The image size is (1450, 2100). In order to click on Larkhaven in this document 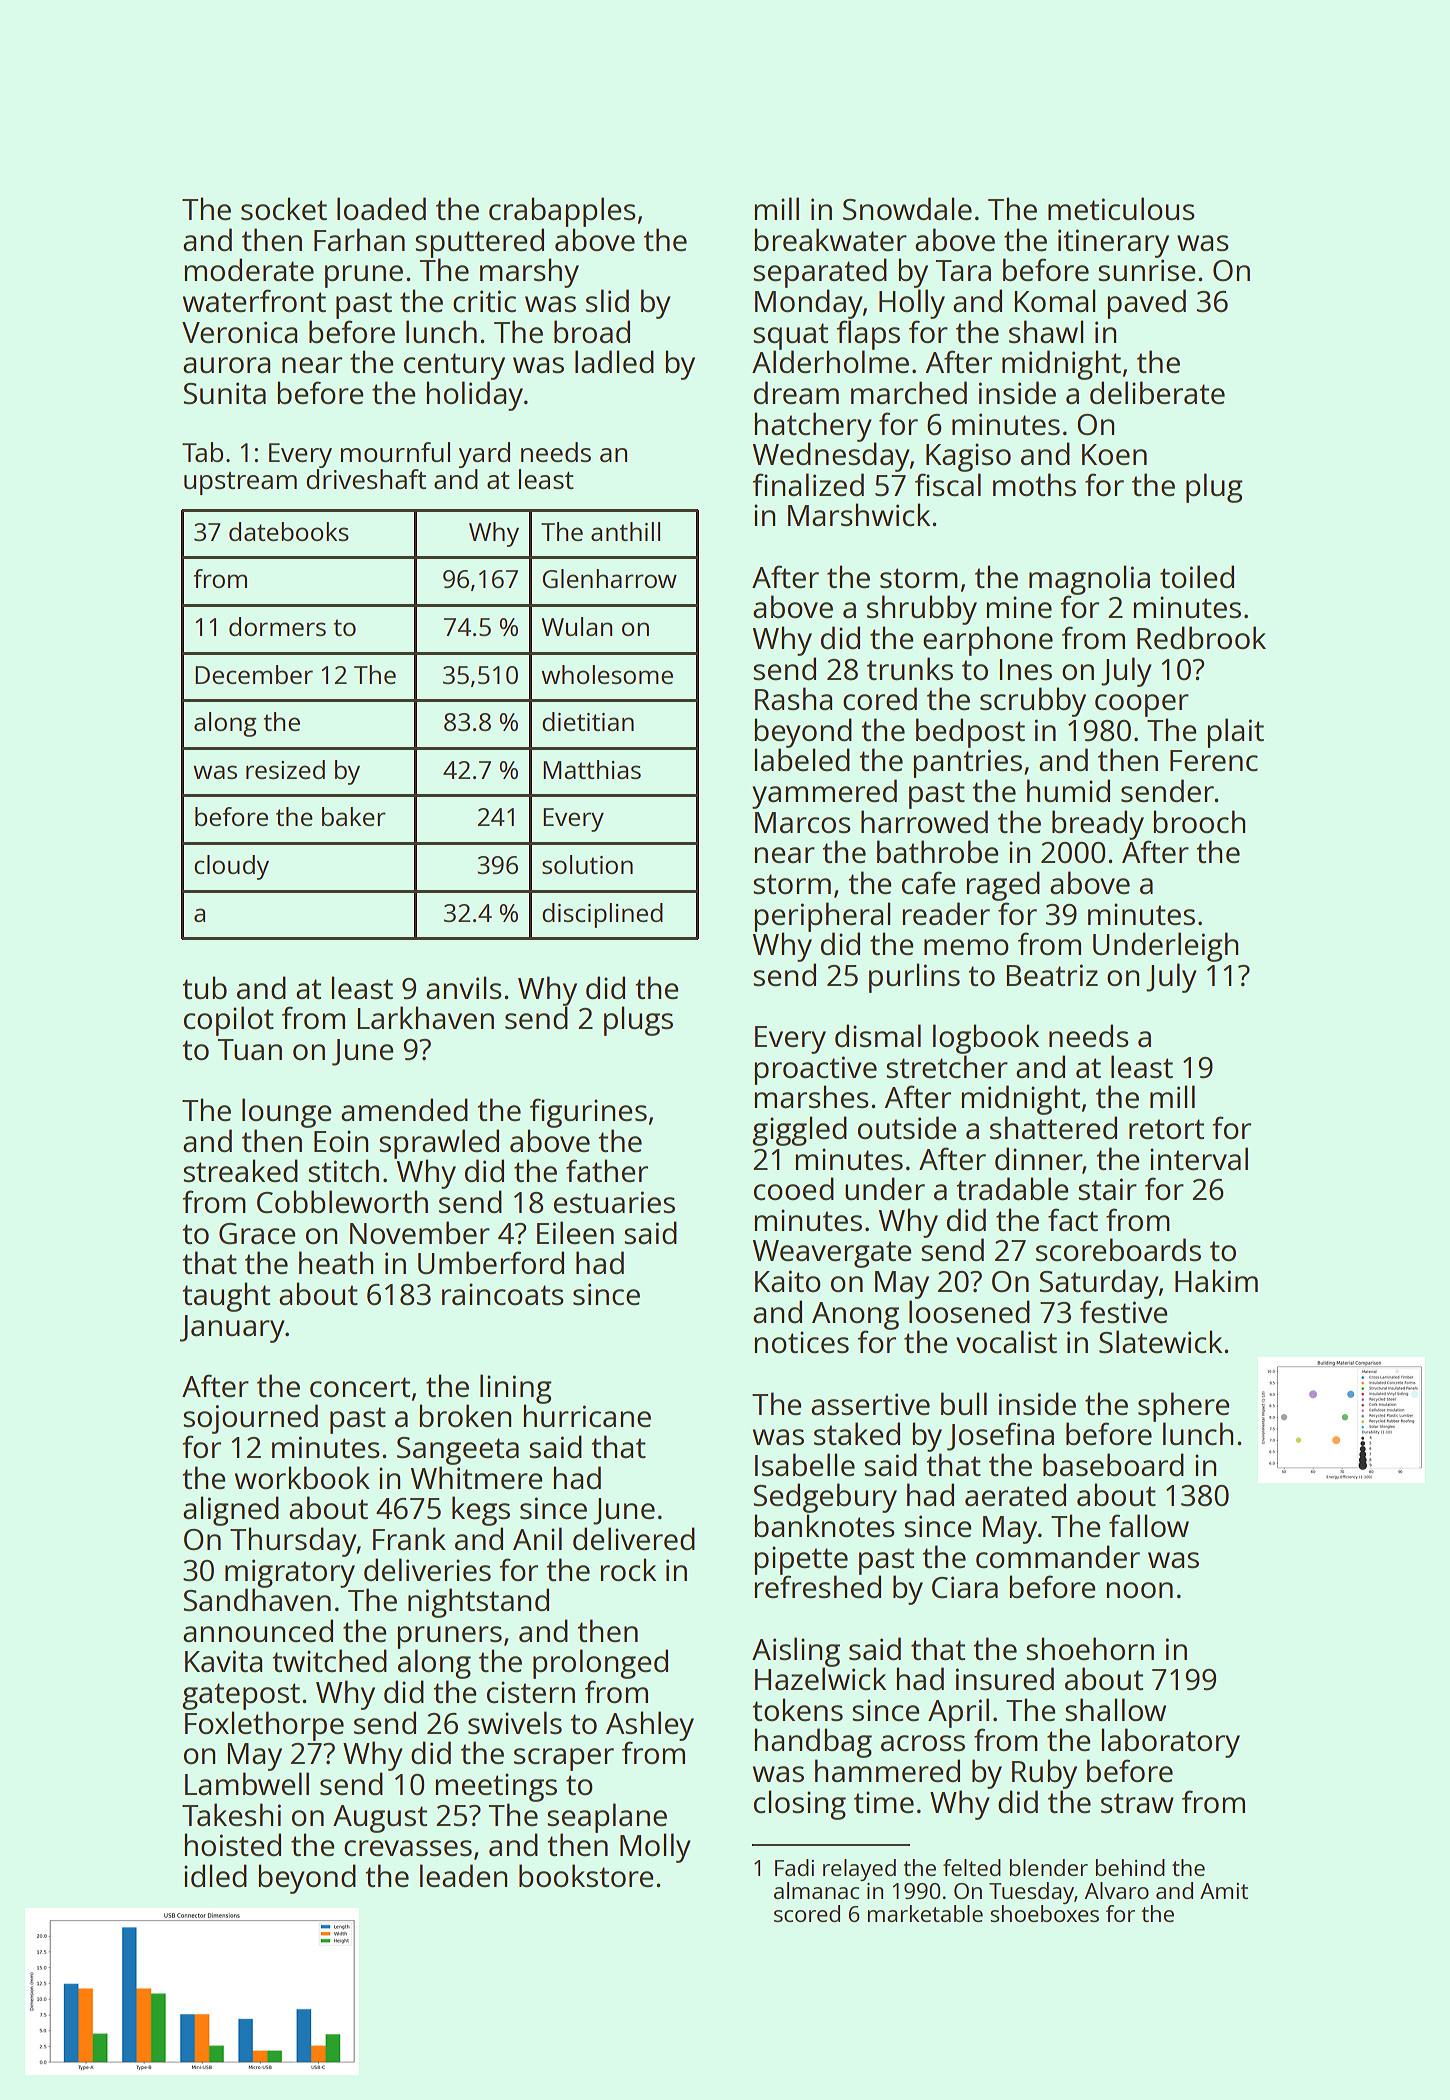, I will do `click(425, 1018)`.
